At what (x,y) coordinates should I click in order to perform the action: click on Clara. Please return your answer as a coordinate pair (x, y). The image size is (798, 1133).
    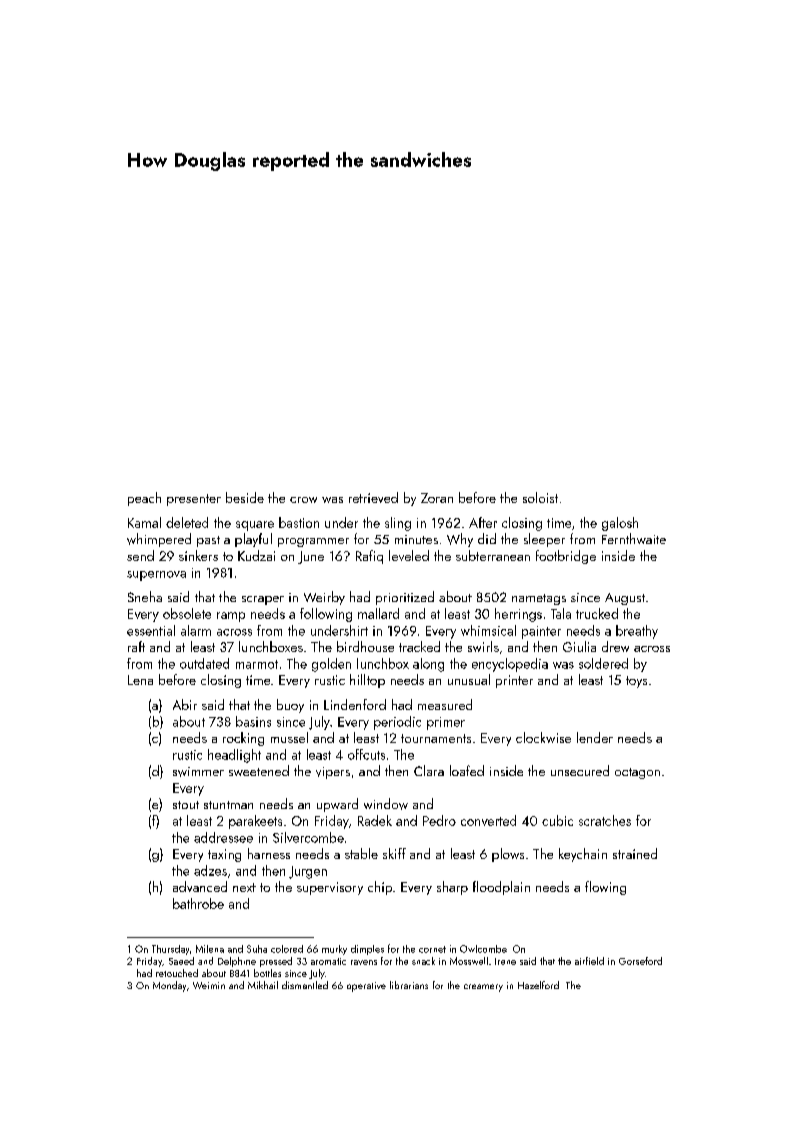
    Looking at the image, I should click on (429, 770).
